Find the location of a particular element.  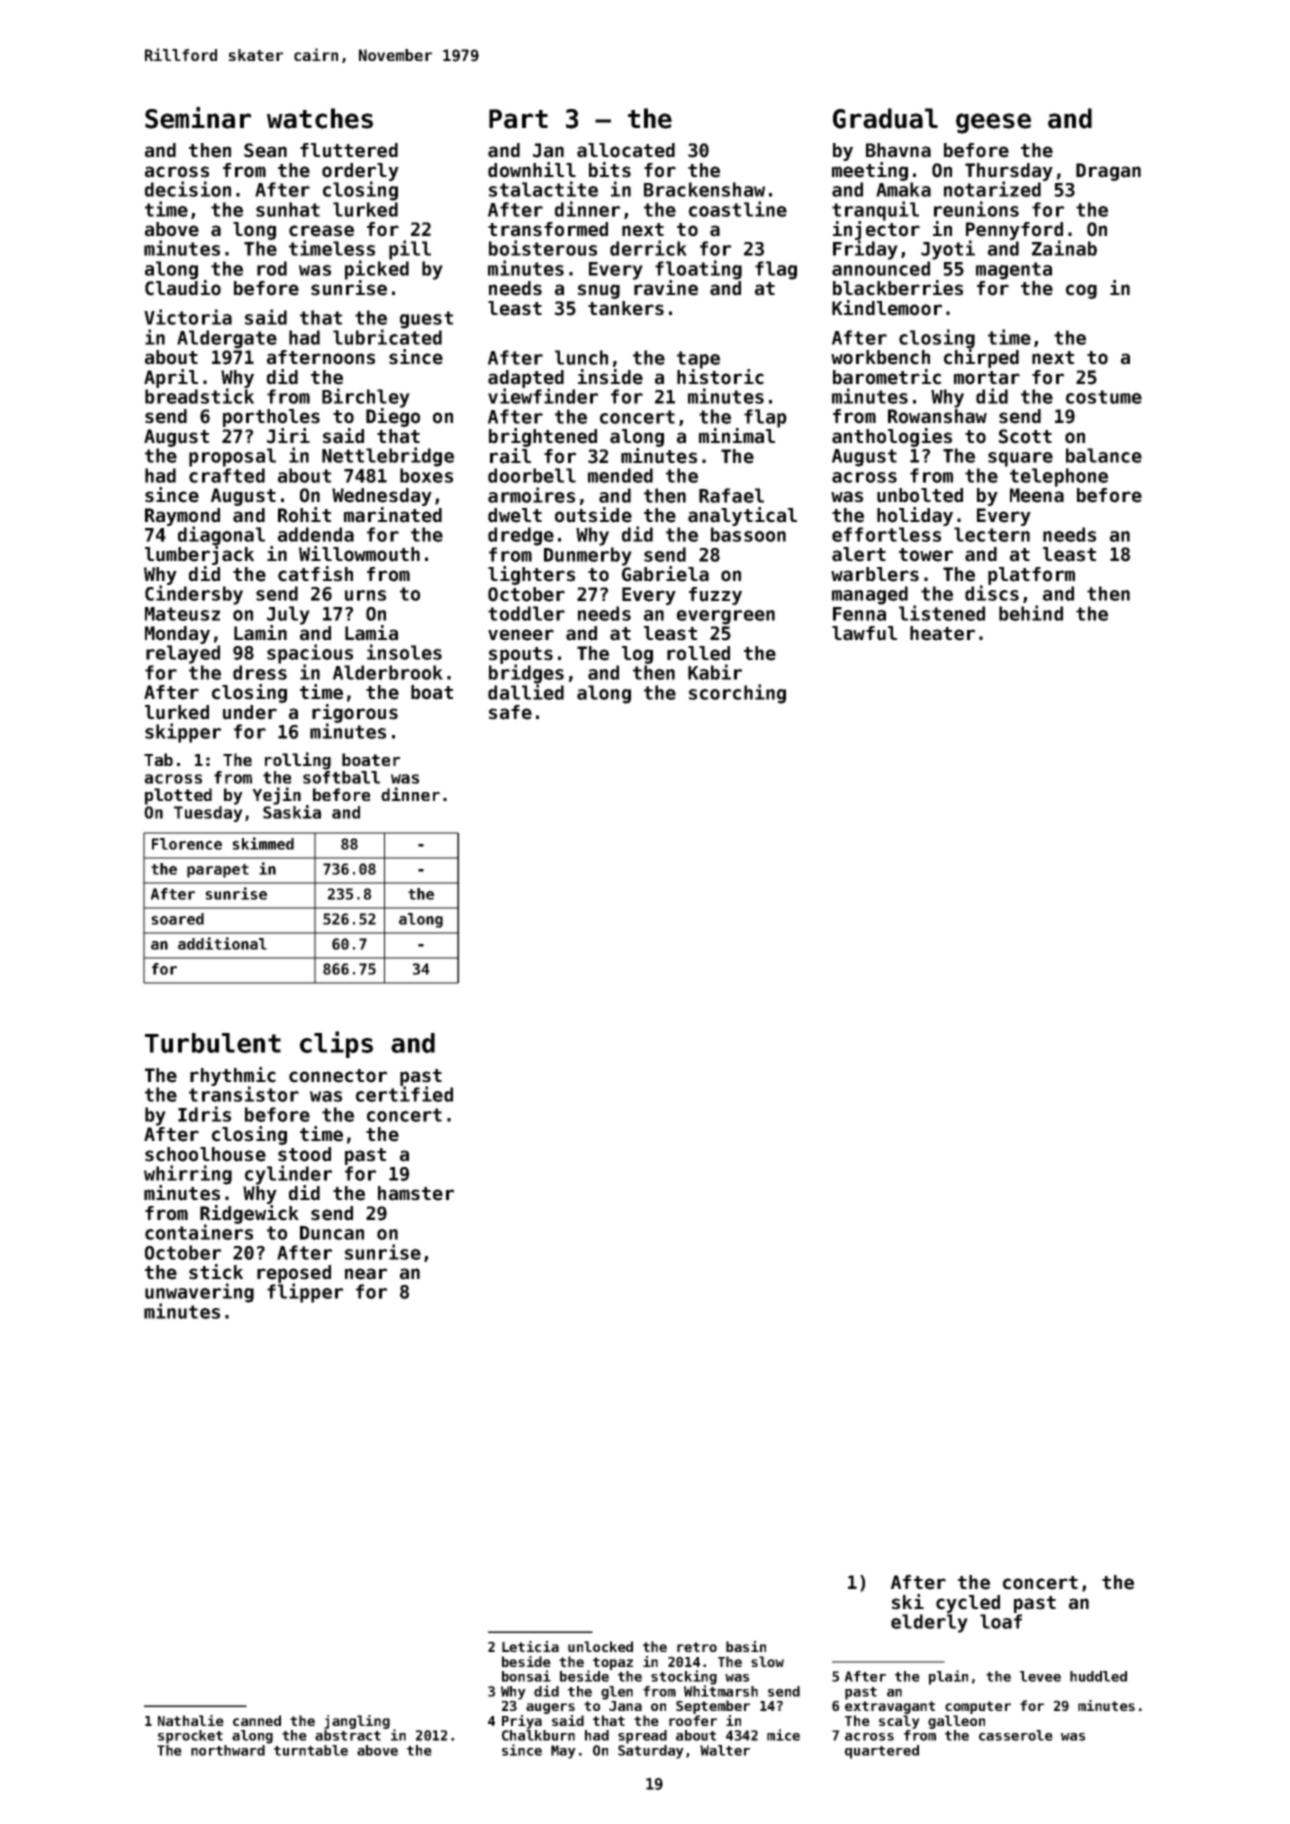

northward is located at coordinates (228, 1750).
